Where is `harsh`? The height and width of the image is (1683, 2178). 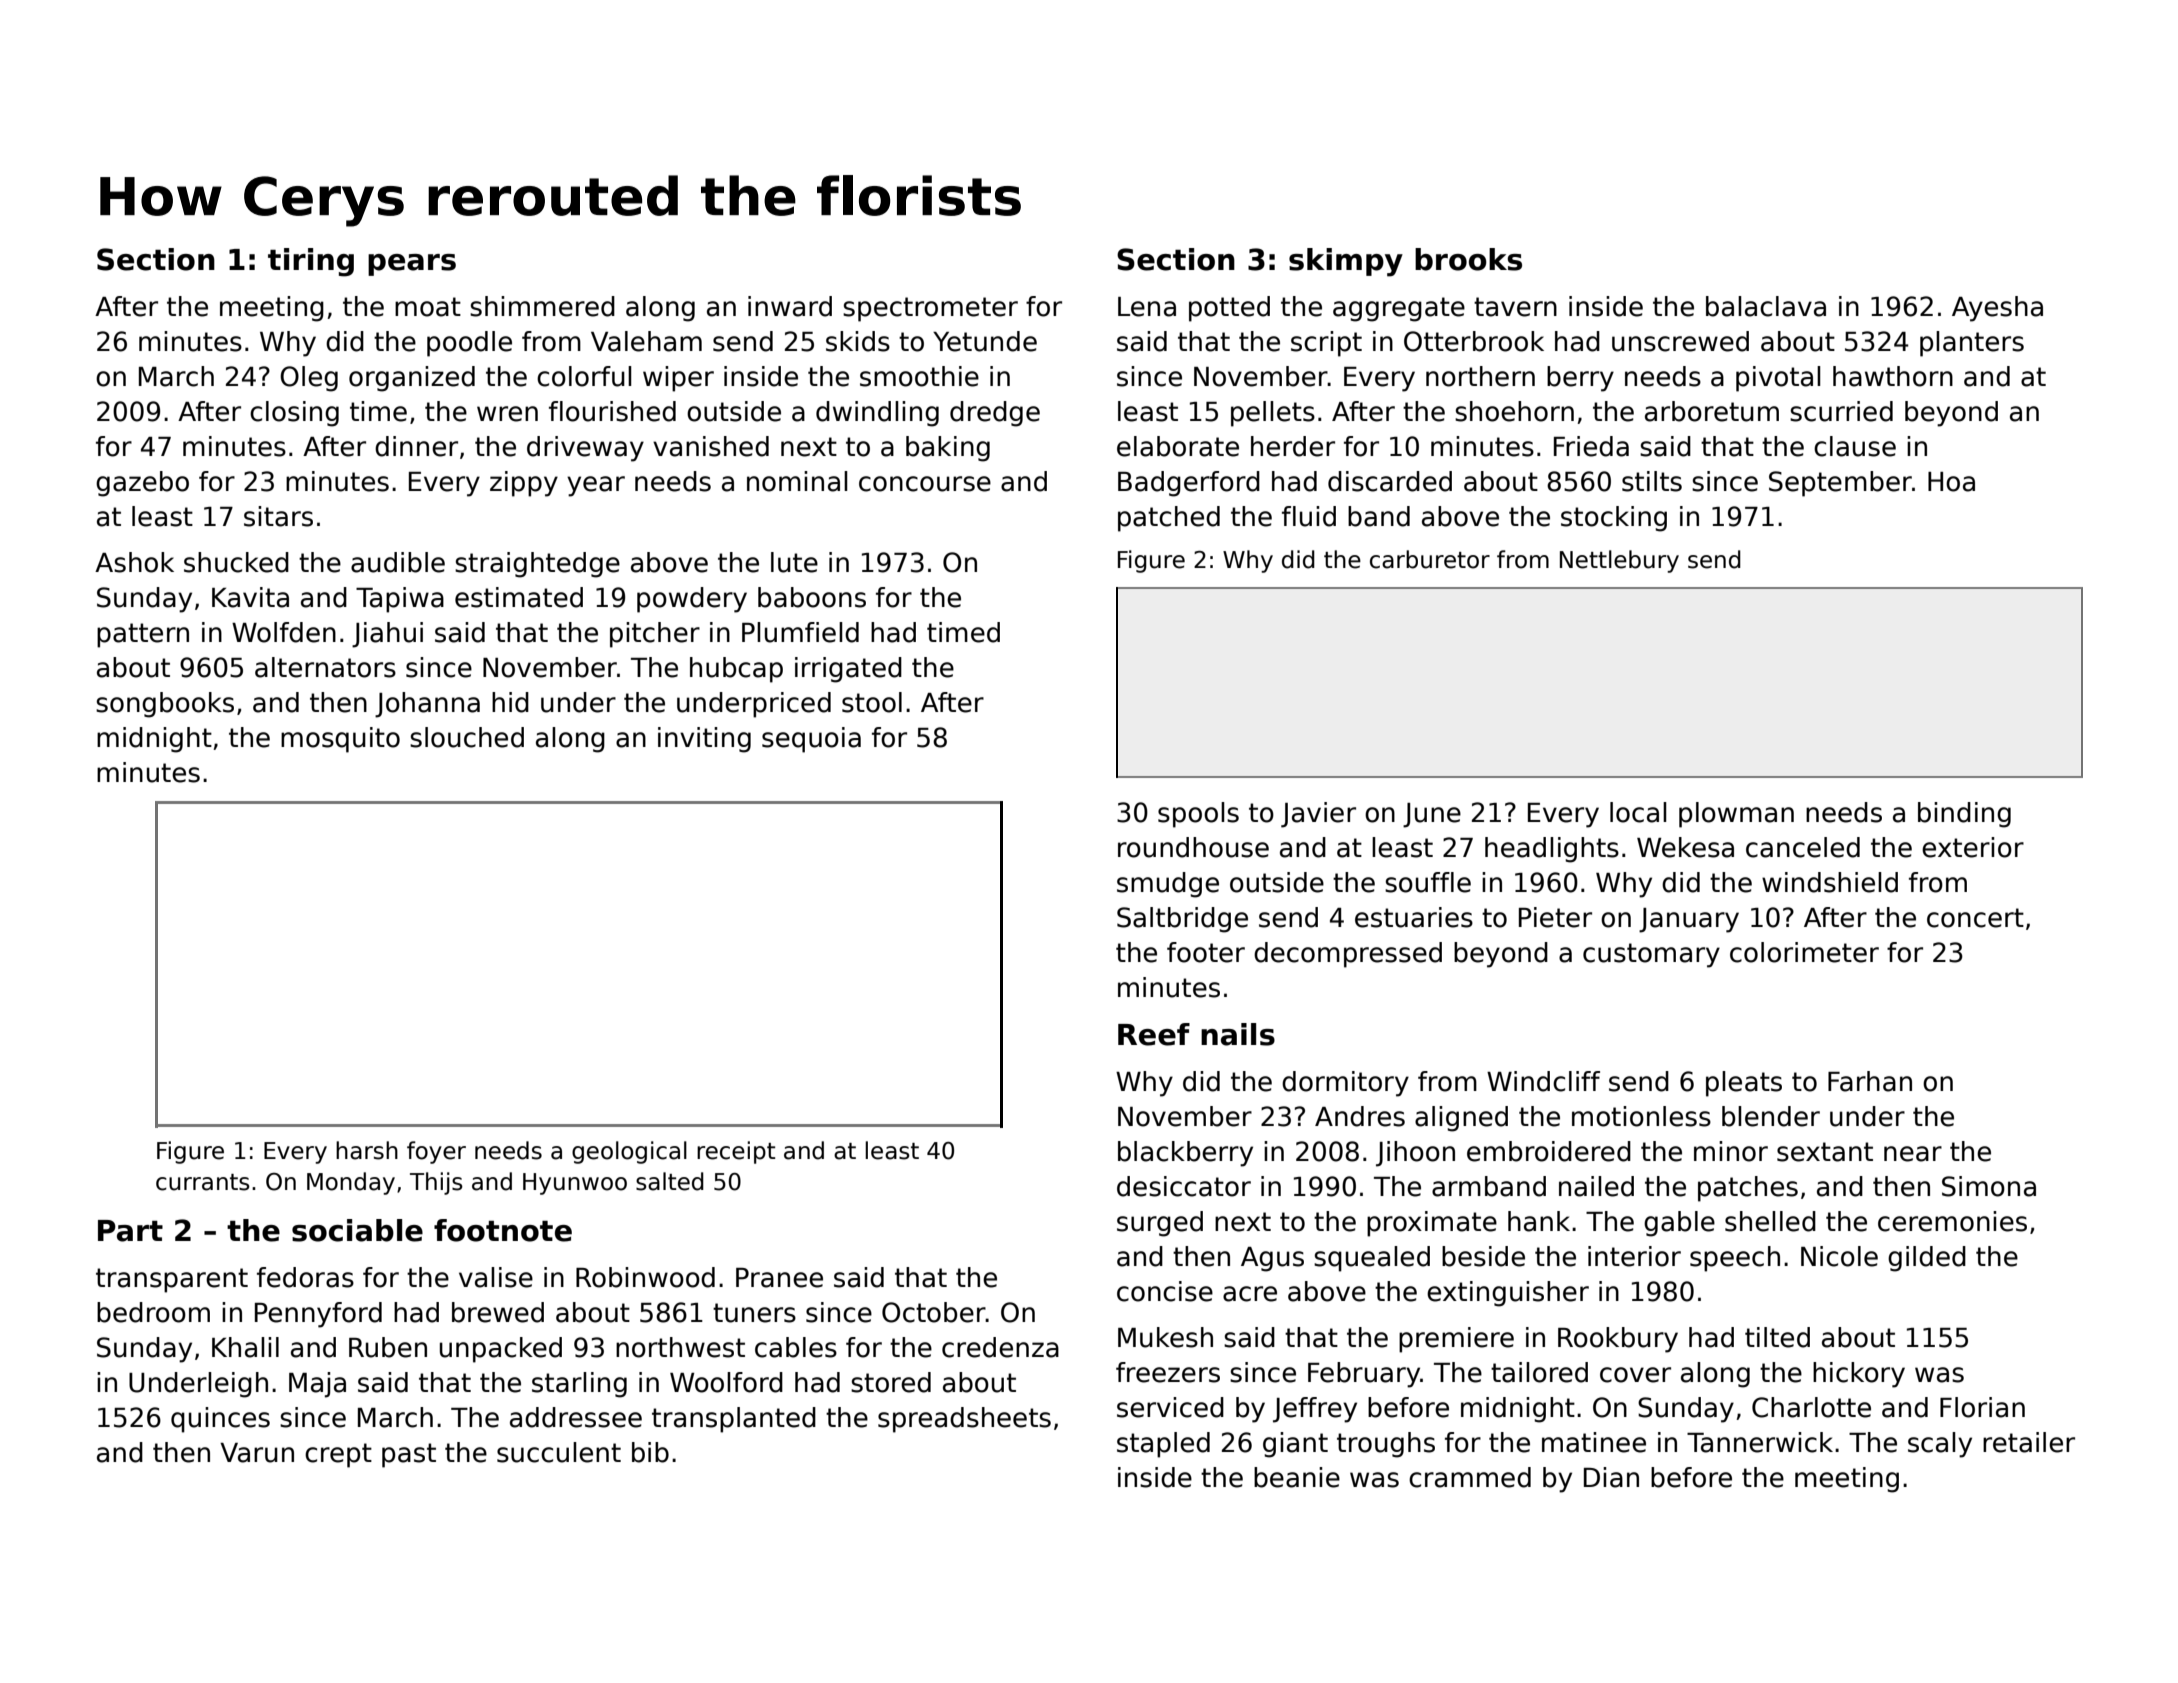
harsh is located at coordinates (367, 1150).
